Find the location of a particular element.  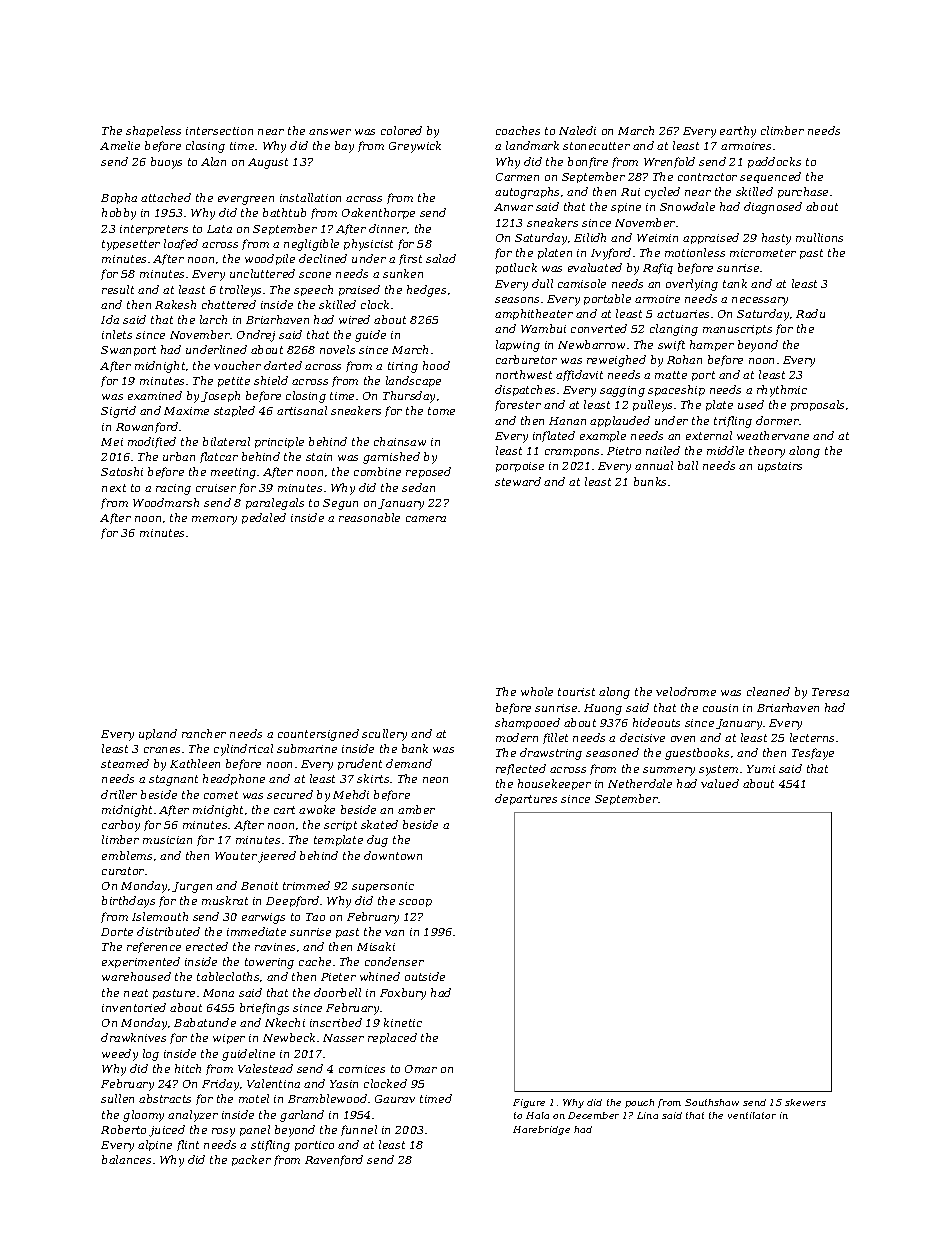

novels is located at coordinates (337, 349).
